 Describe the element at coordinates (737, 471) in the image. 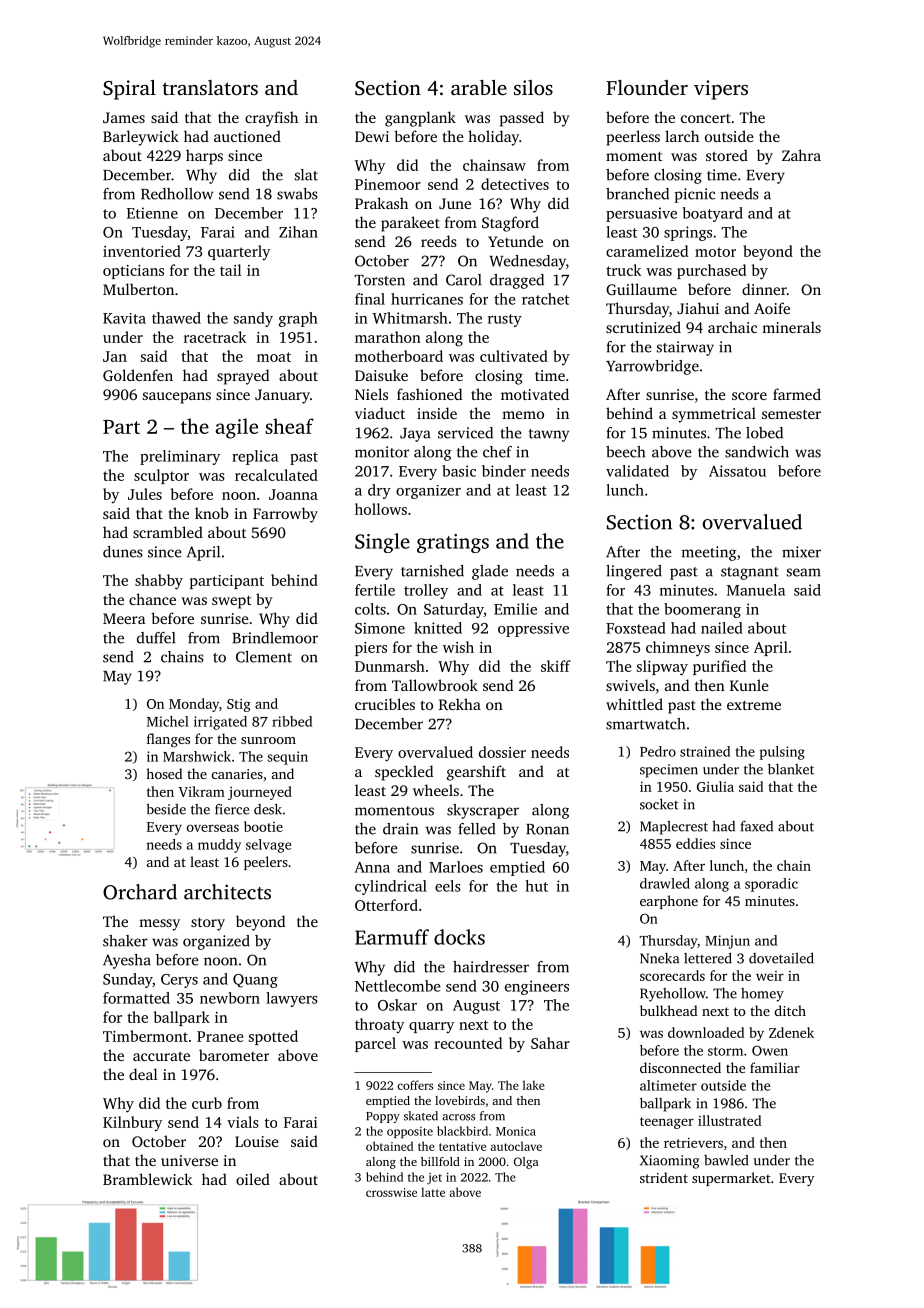

I see `Aissatou` at that location.
